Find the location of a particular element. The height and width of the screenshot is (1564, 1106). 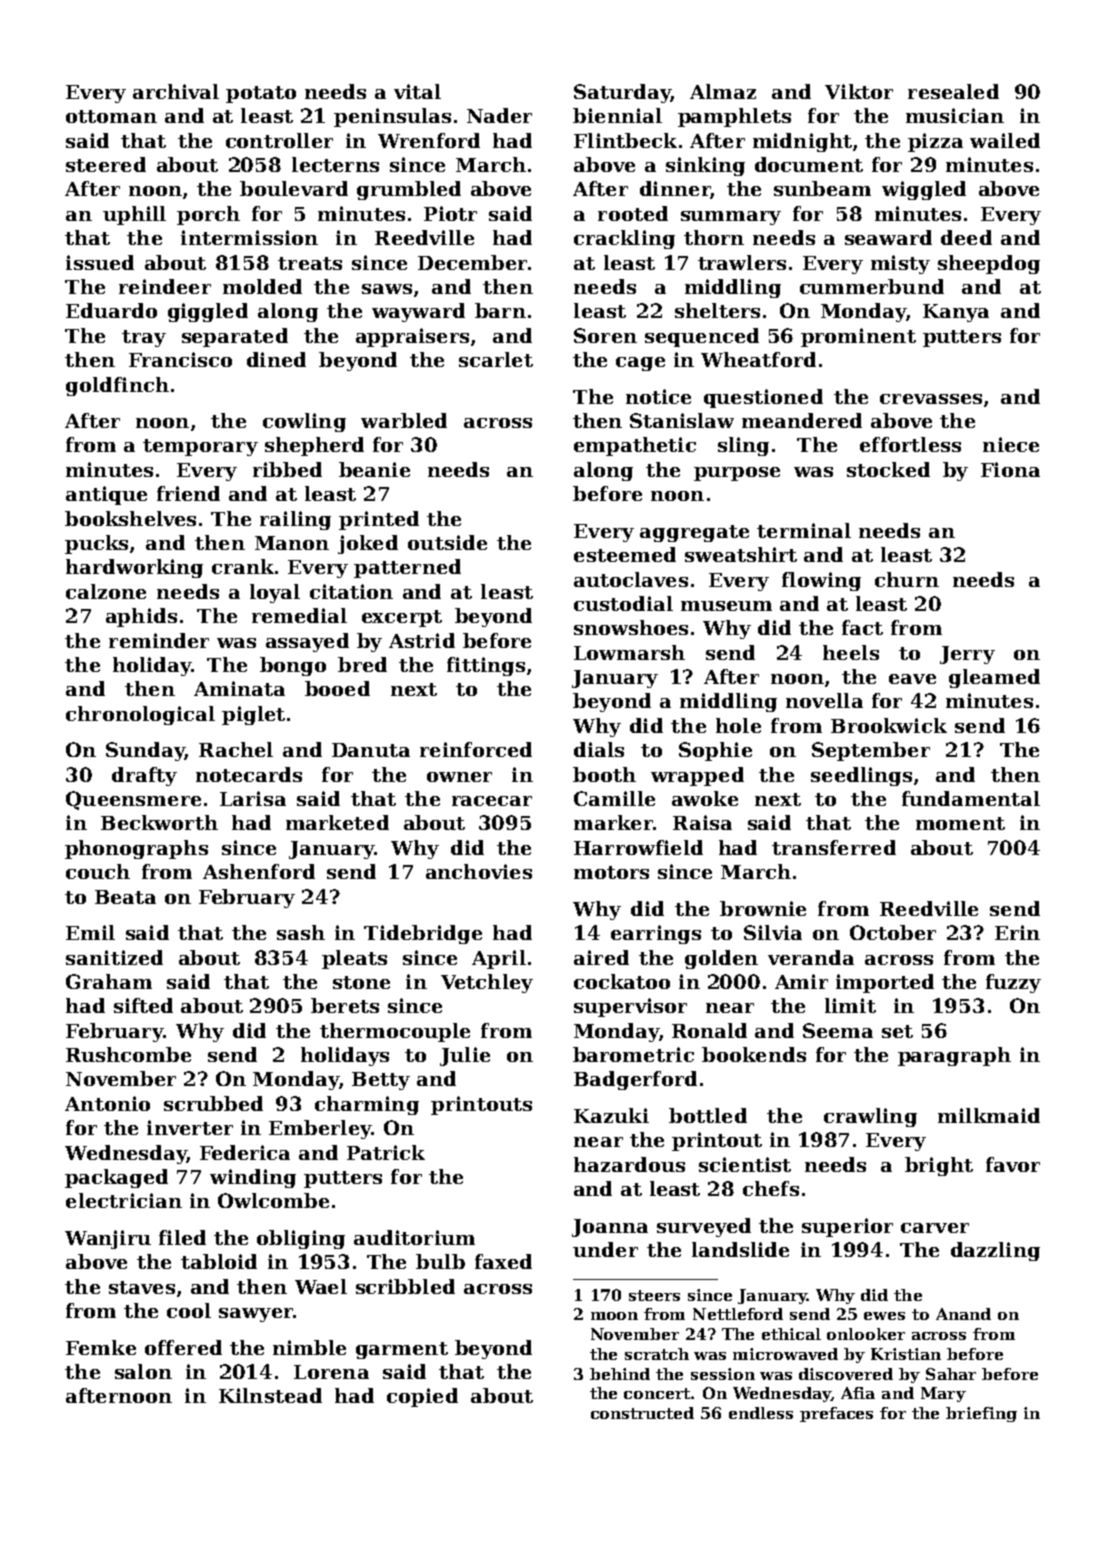

cockatoo is located at coordinates (622, 981).
